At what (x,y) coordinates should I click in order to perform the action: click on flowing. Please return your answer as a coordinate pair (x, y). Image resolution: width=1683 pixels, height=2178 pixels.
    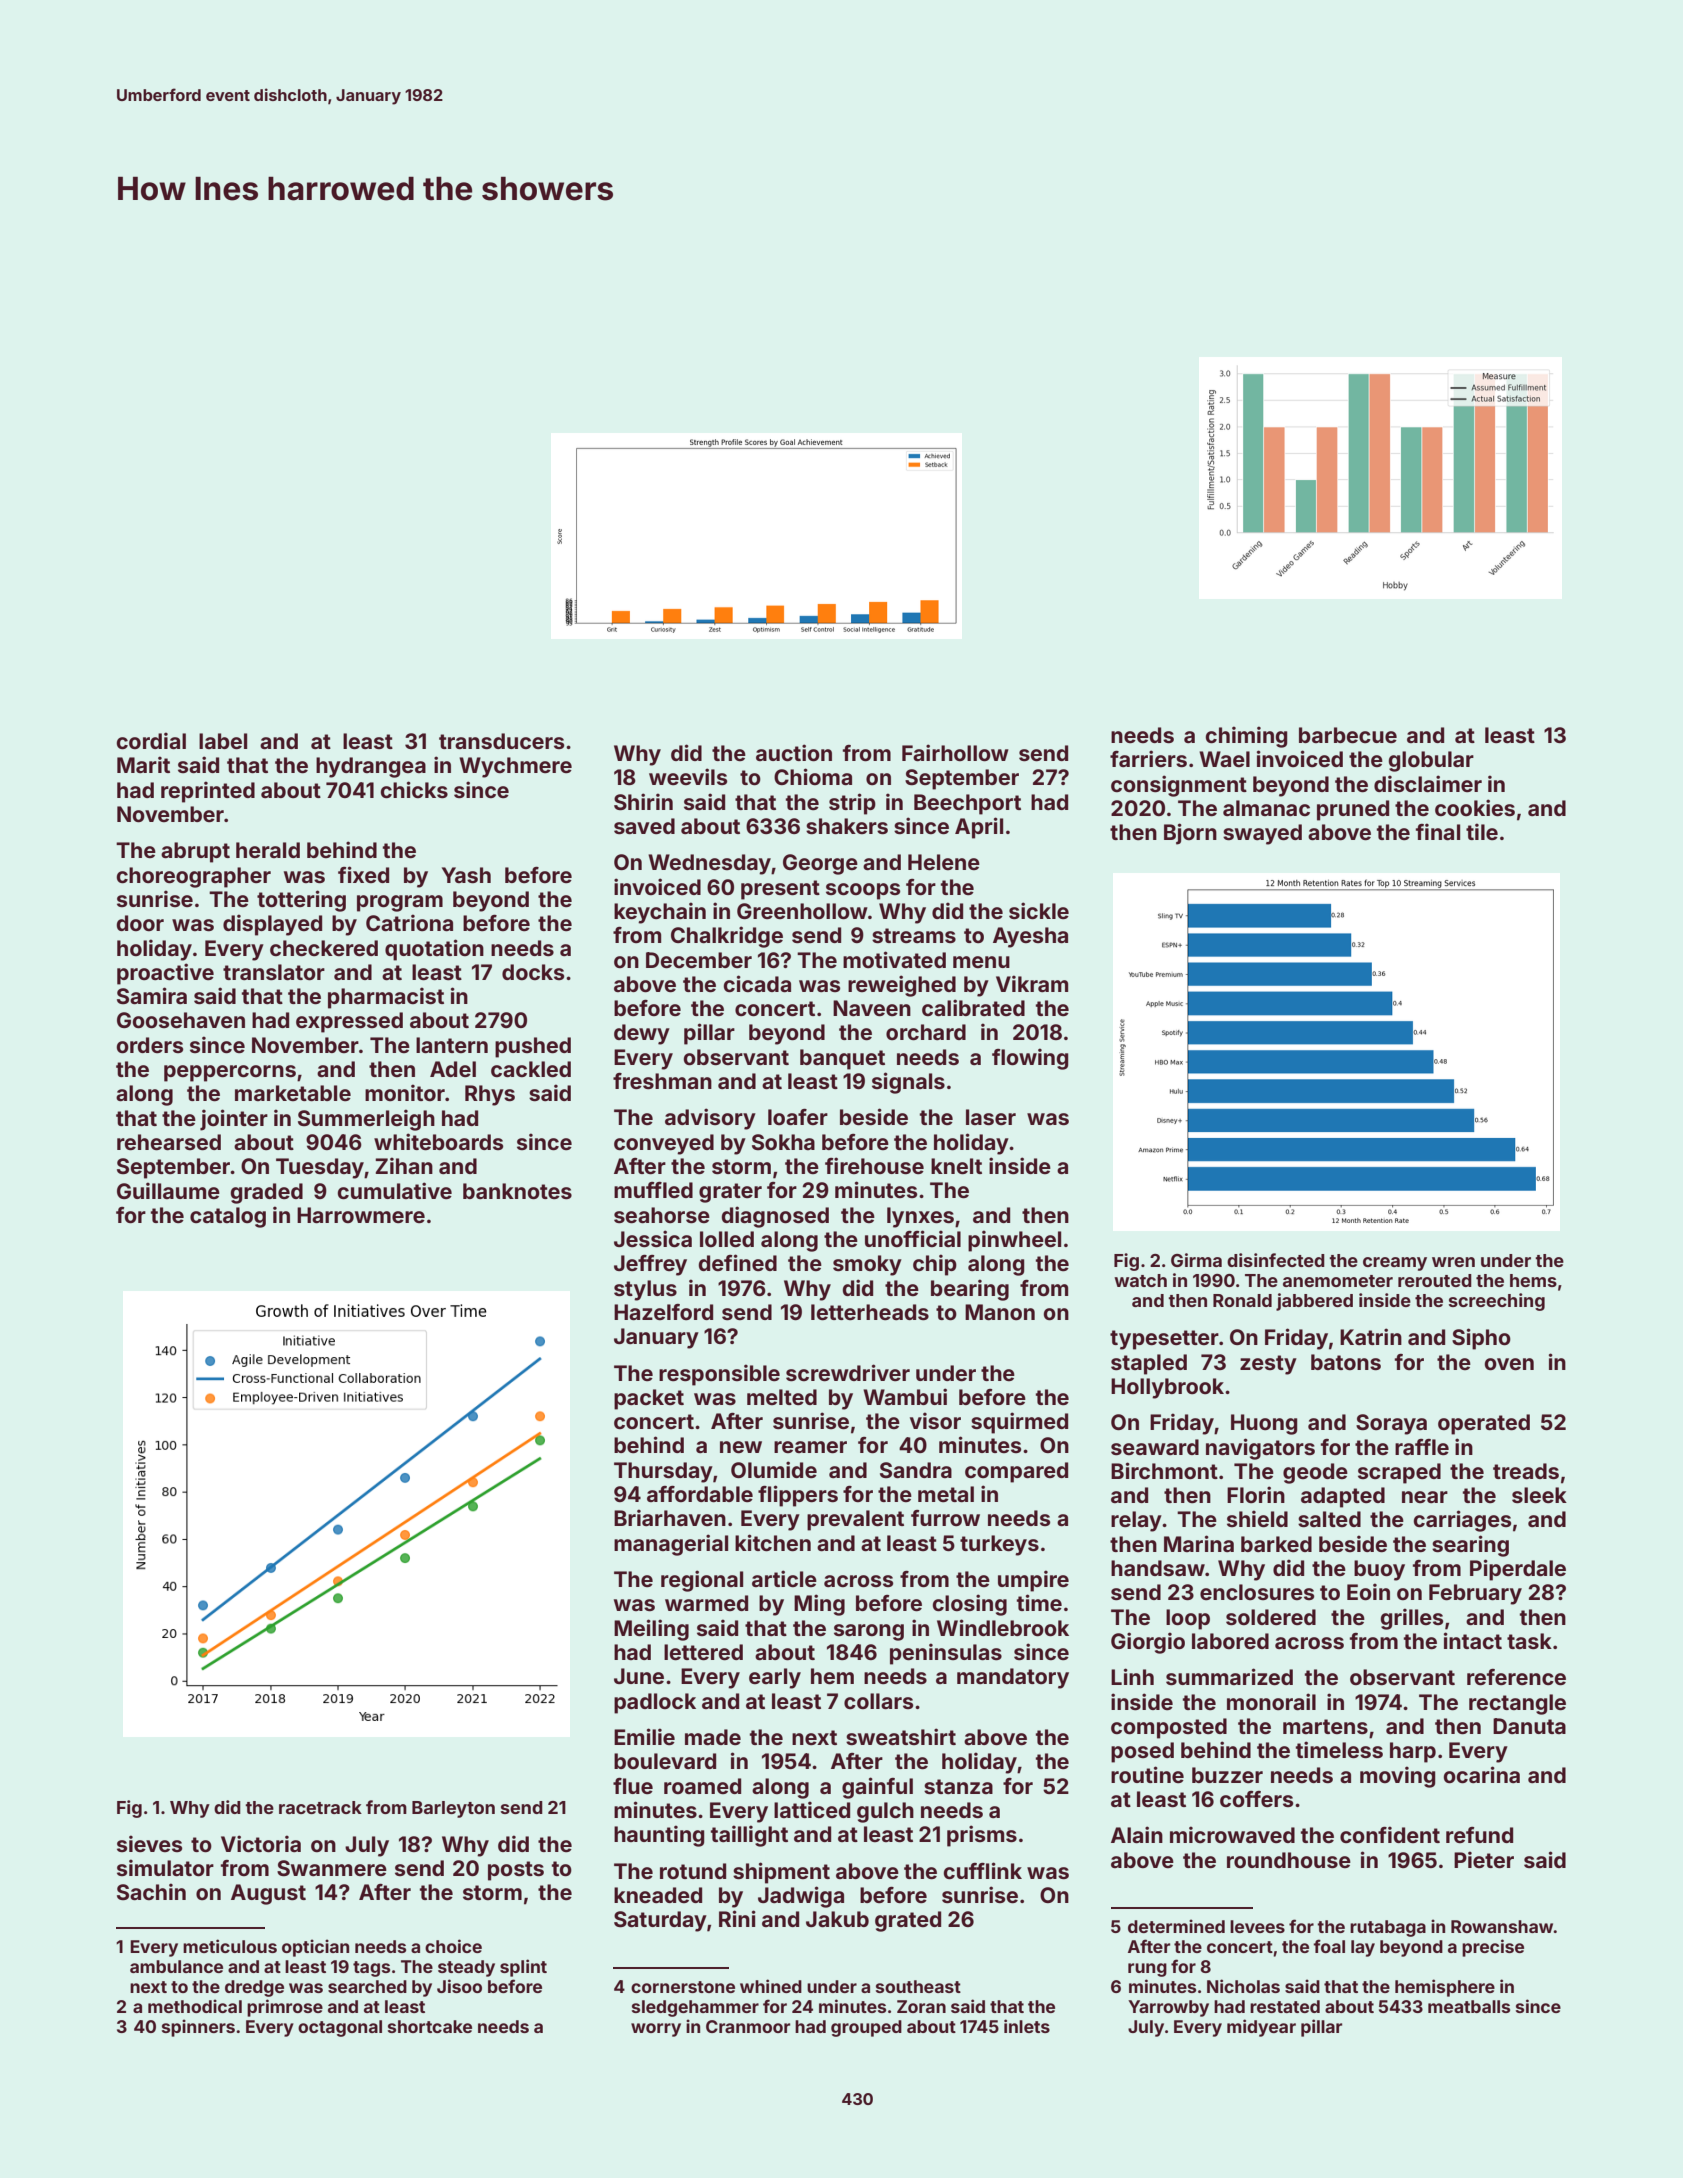
    Looking at the image, I should click on (1030, 1059).
